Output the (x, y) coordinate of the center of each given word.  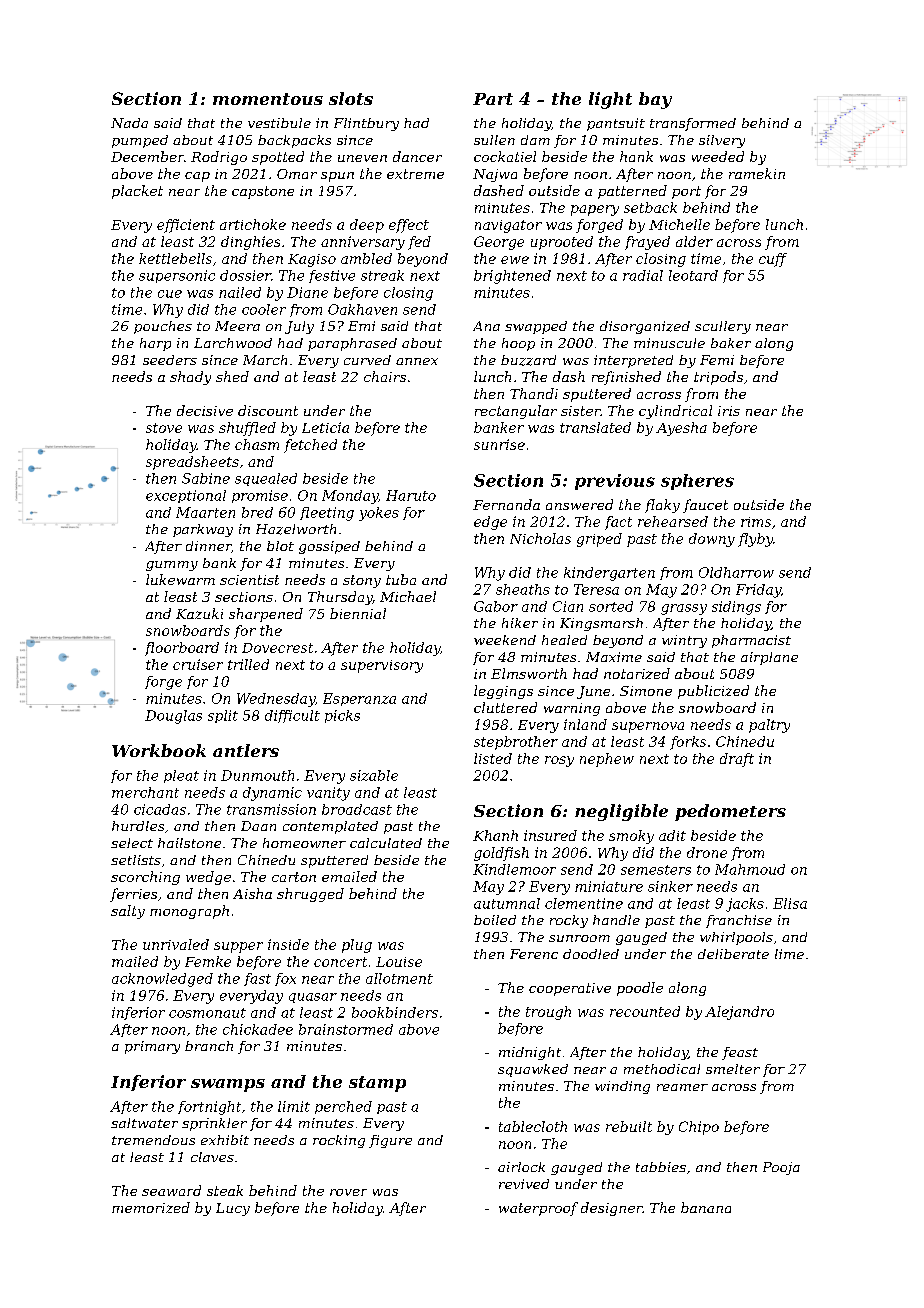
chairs (385, 376)
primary (152, 1047)
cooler (264, 309)
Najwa (495, 175)
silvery (722, 141)
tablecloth (533, 1126)
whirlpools (736, 938)
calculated (386, 843)
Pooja (781, 1168)
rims (756, 522)
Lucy (233, 1209)
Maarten (205, 512)
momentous (268, 99)
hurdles (138, 826)
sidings (736, 608)
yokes (379, 514)
